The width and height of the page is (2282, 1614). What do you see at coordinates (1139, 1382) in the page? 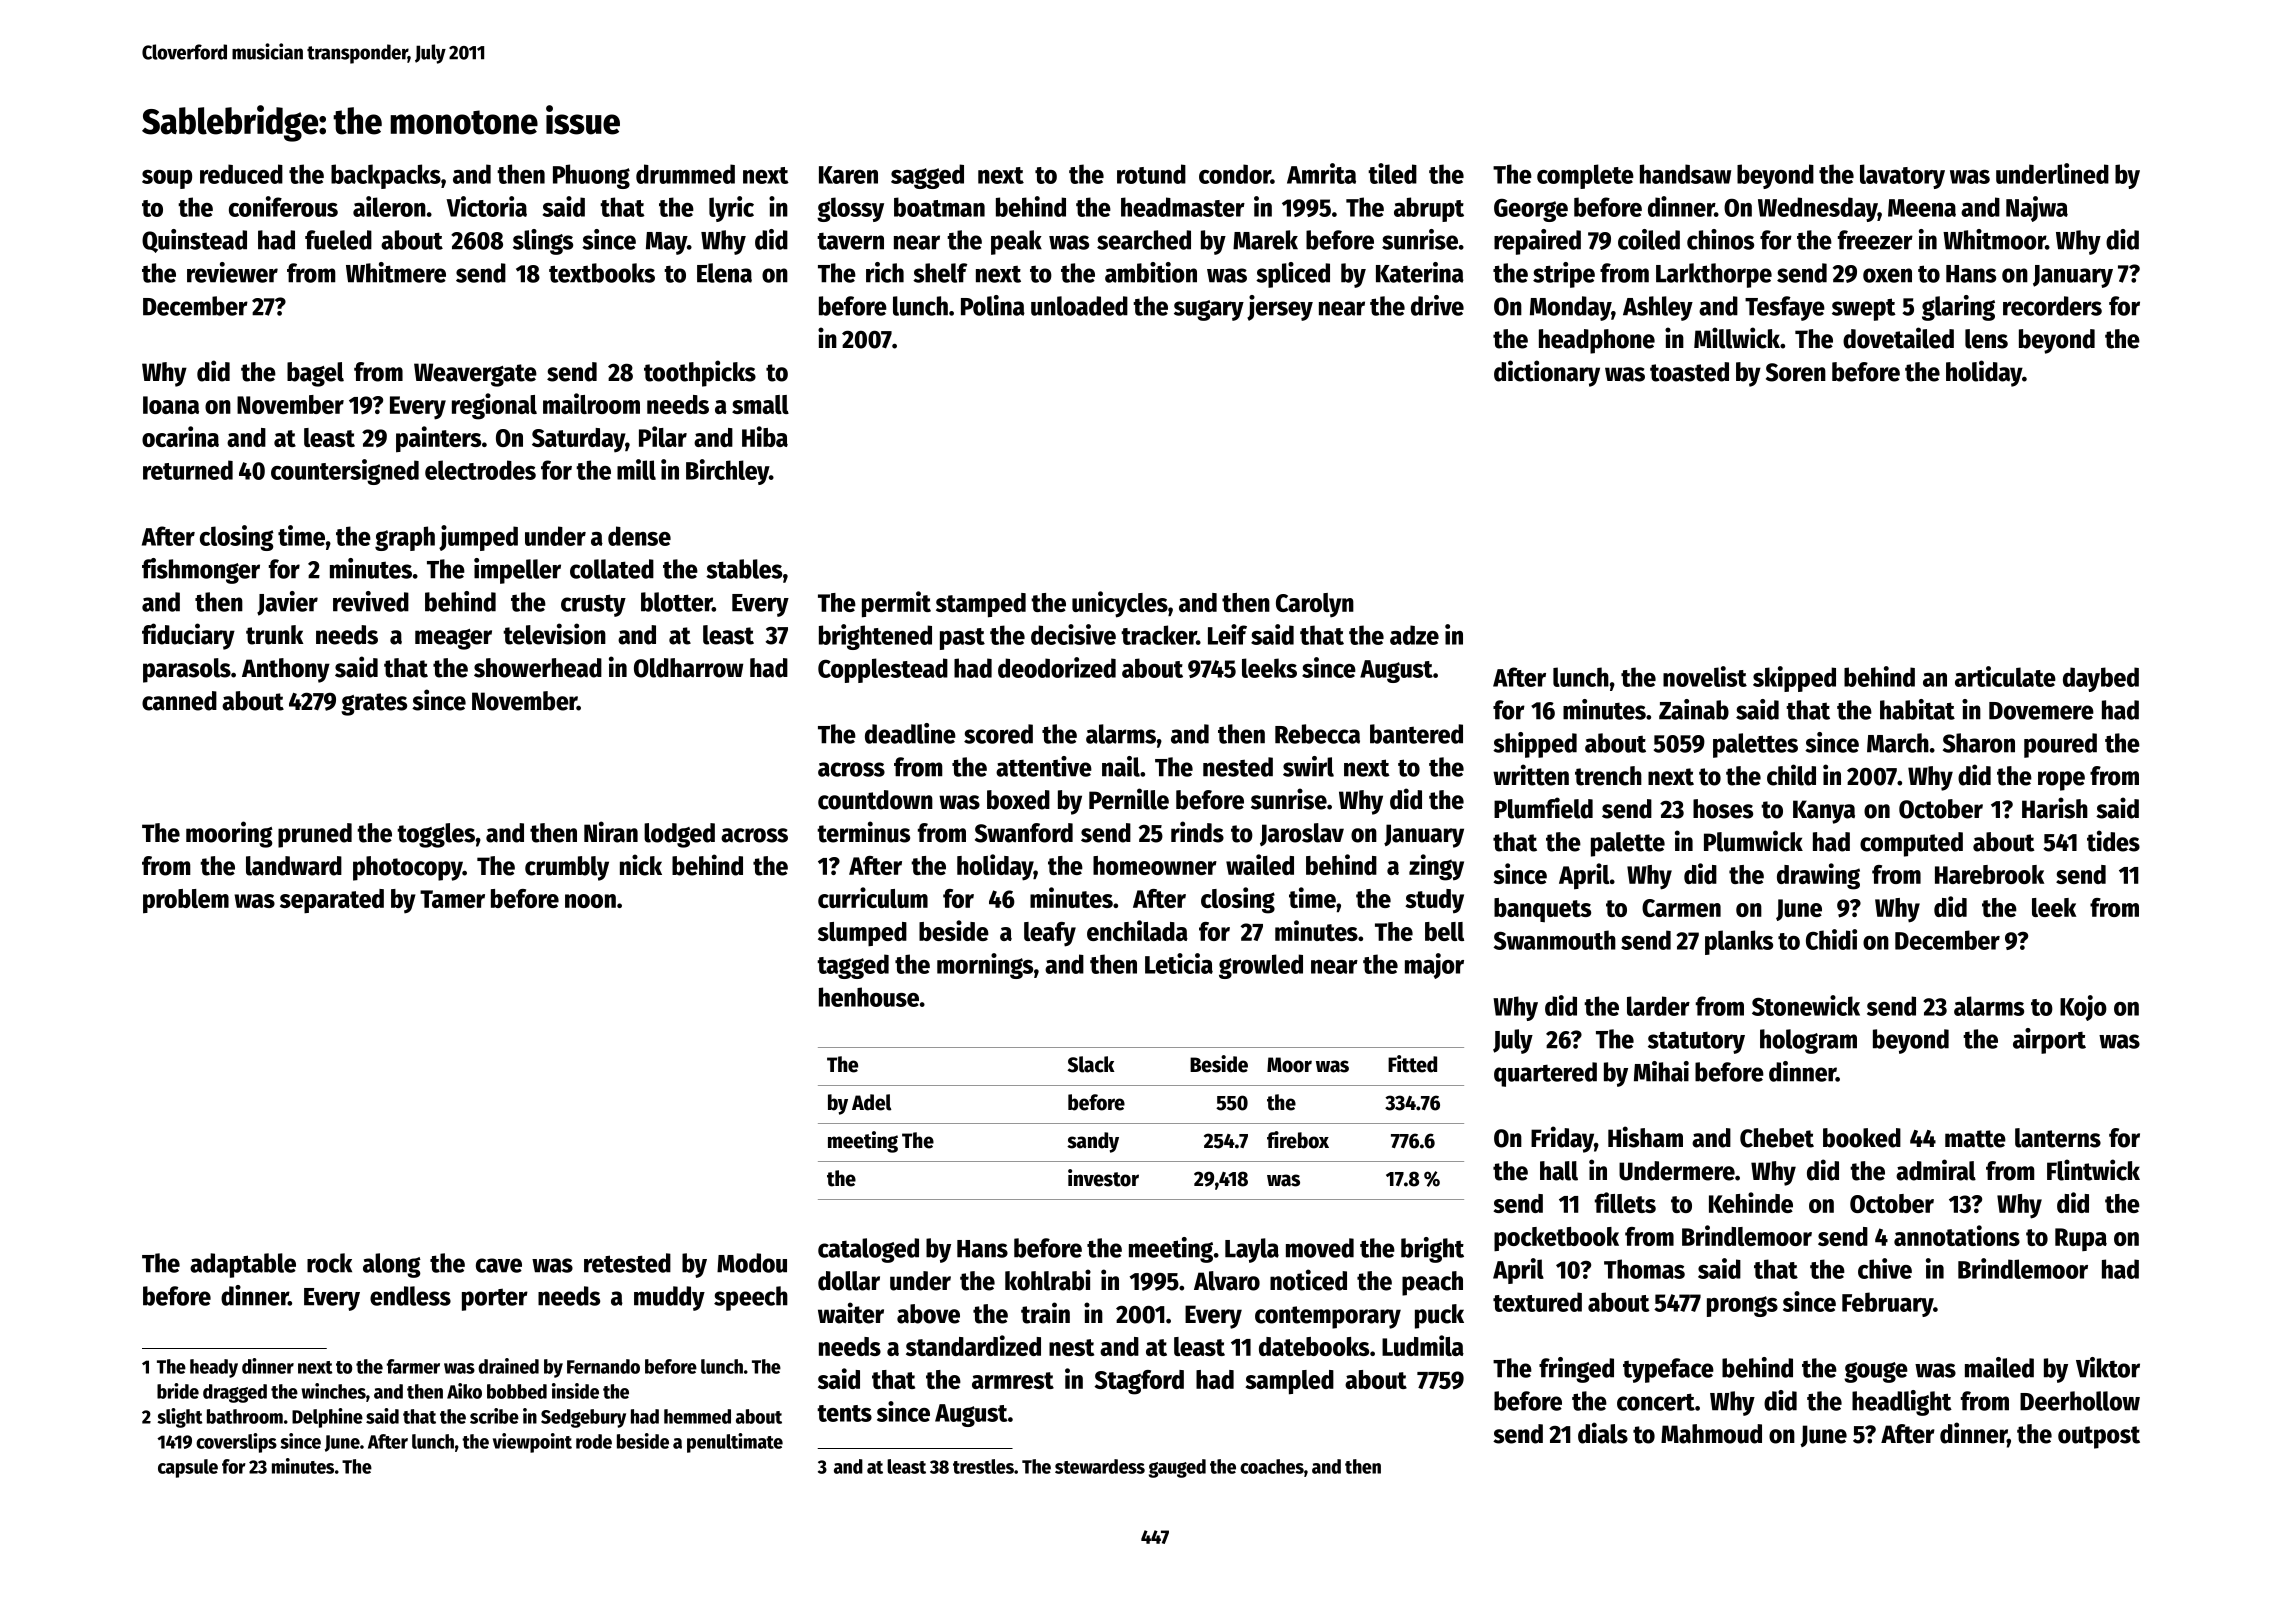
I see `Stagford` at bounding box center [1139, 1382].
